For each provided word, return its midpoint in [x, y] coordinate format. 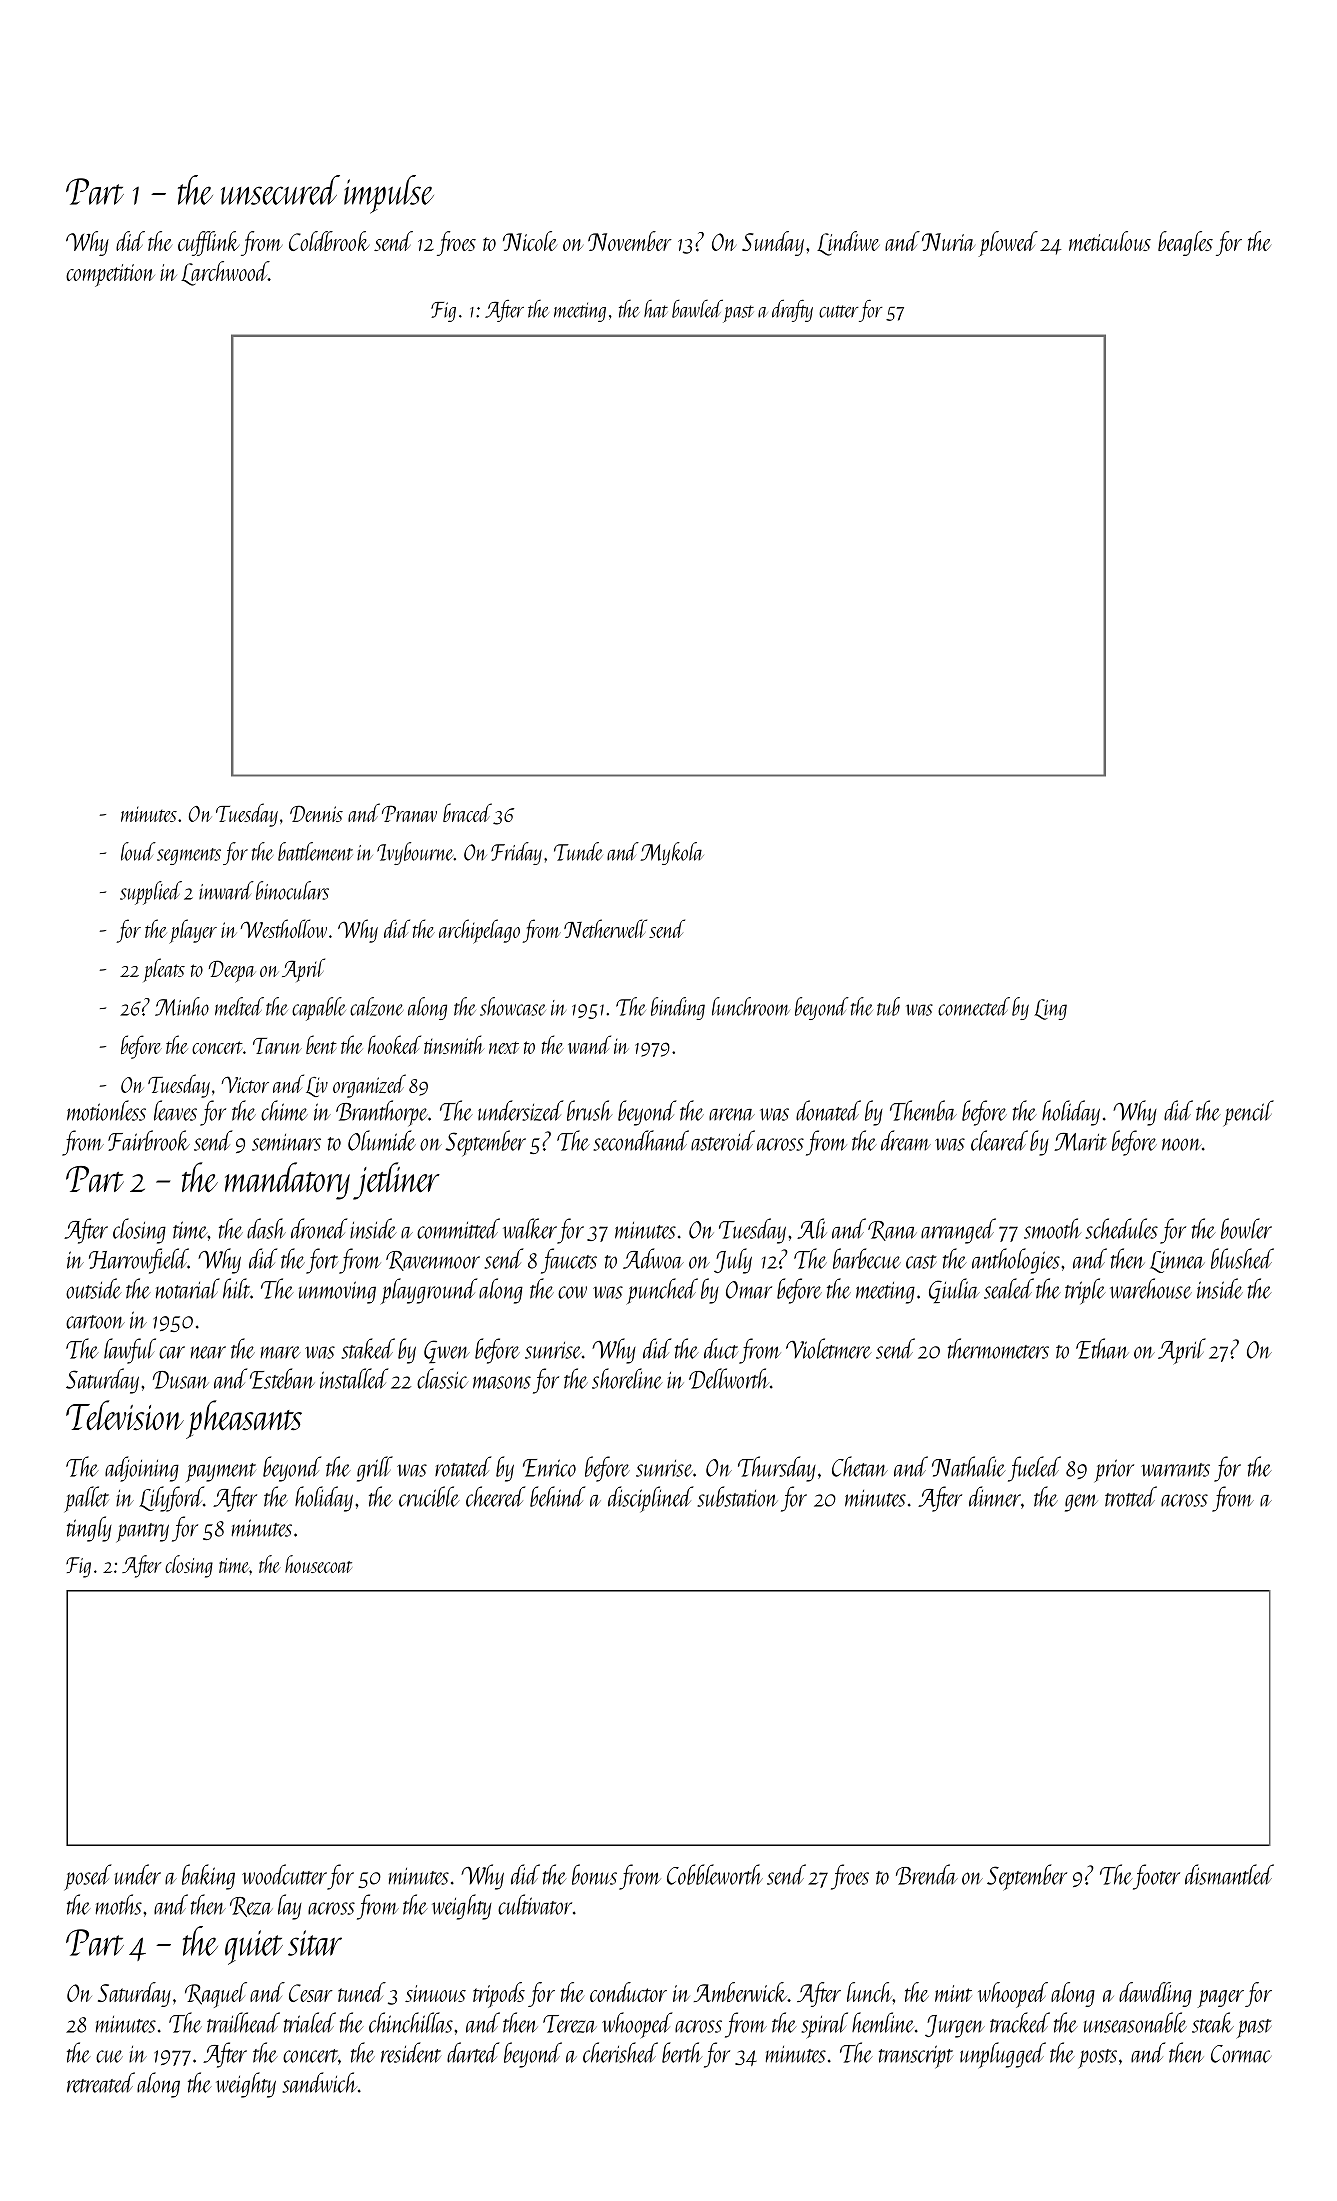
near [208, 1352]
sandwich [319, 2082]
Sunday [773, 243]
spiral [824, 2025]
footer [1156, 1877]
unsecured [280, 190]
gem [1081, 1503]
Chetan [860, 1466]
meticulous [1110, 241]
